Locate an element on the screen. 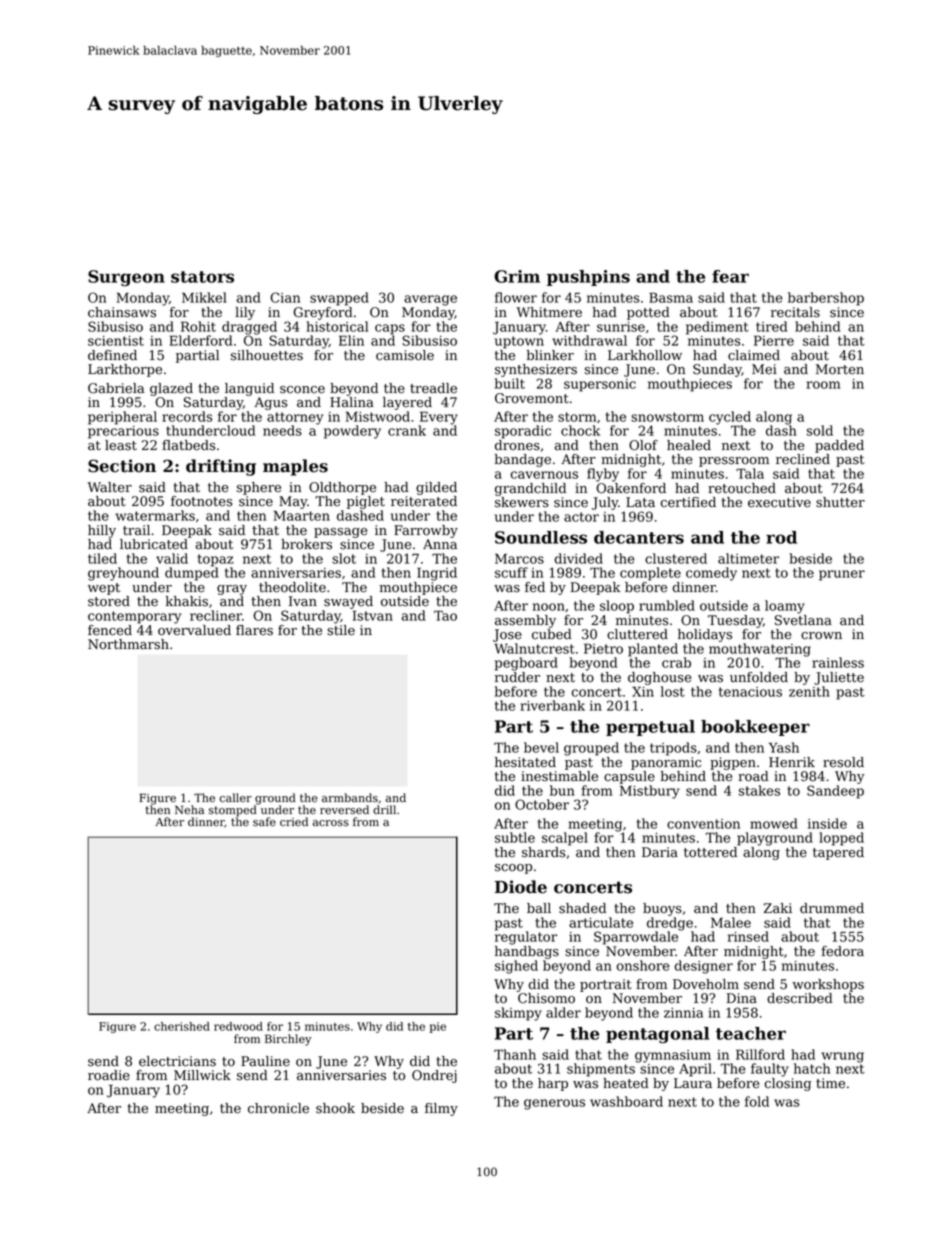  least is located at coordinates (121, 445).
